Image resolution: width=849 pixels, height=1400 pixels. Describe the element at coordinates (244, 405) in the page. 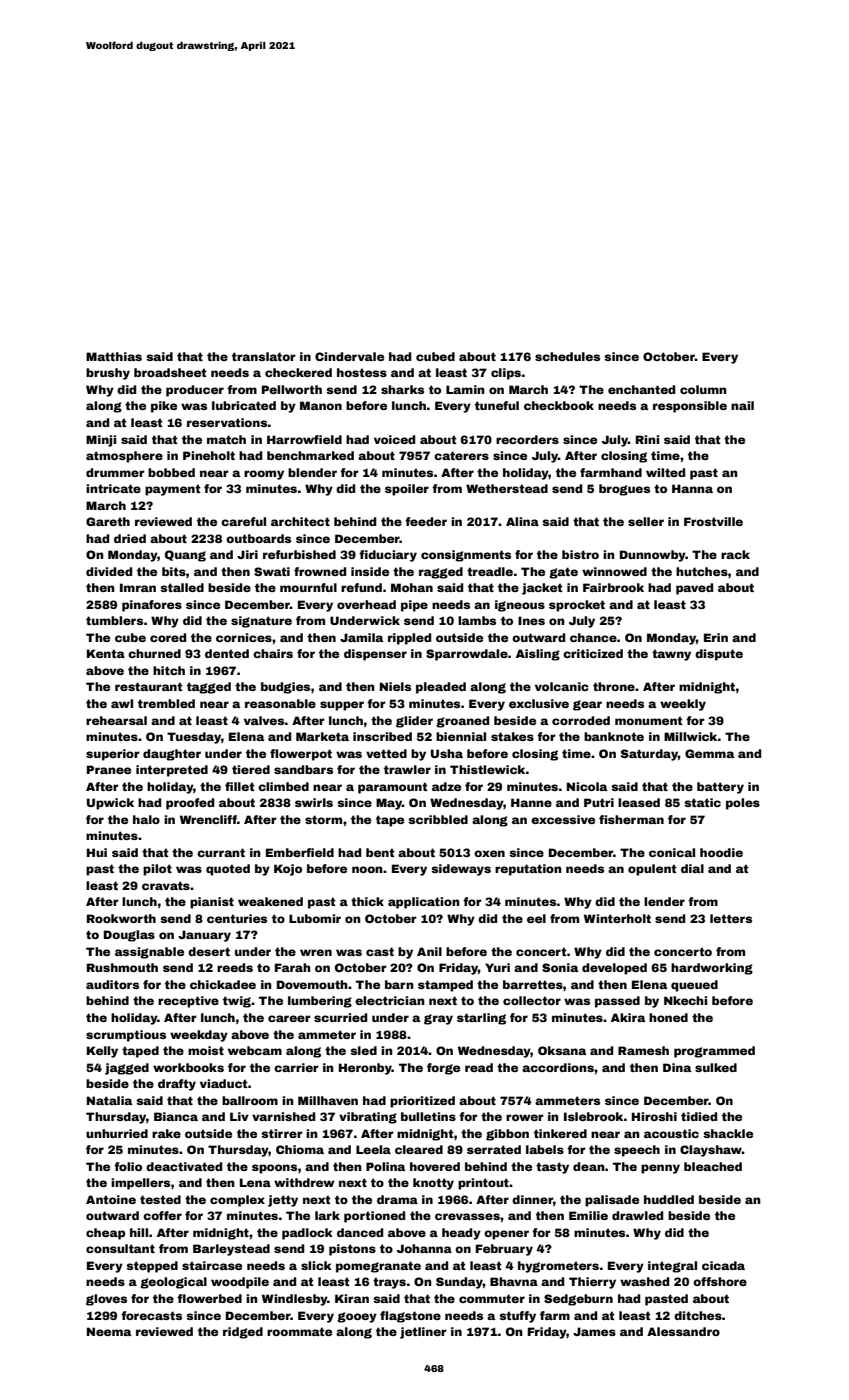

I see `lubricated` at that location.
